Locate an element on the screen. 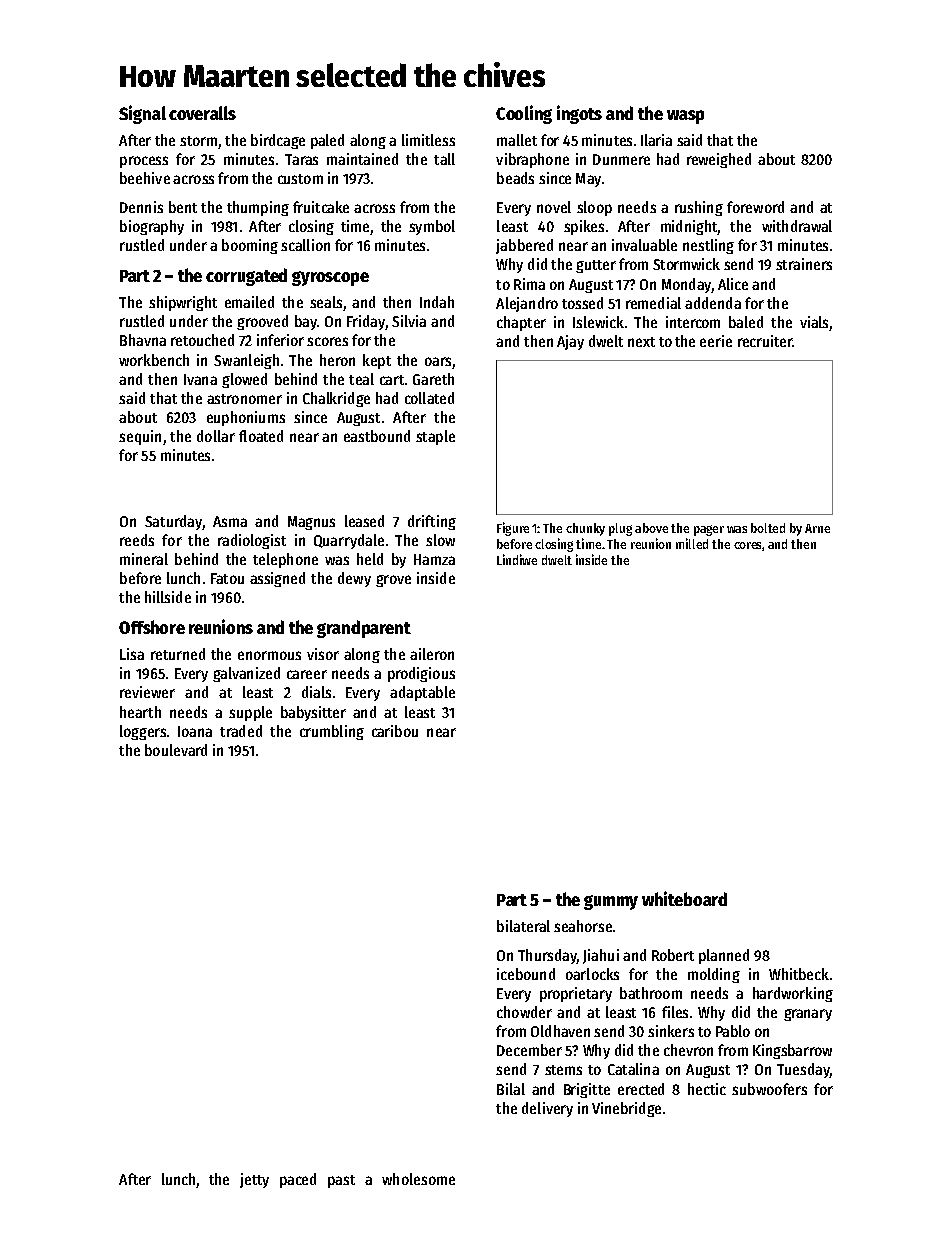 Image resolution: width=952 pixels, height=1233 pixels. tall is located at coordinates (444, 159).
